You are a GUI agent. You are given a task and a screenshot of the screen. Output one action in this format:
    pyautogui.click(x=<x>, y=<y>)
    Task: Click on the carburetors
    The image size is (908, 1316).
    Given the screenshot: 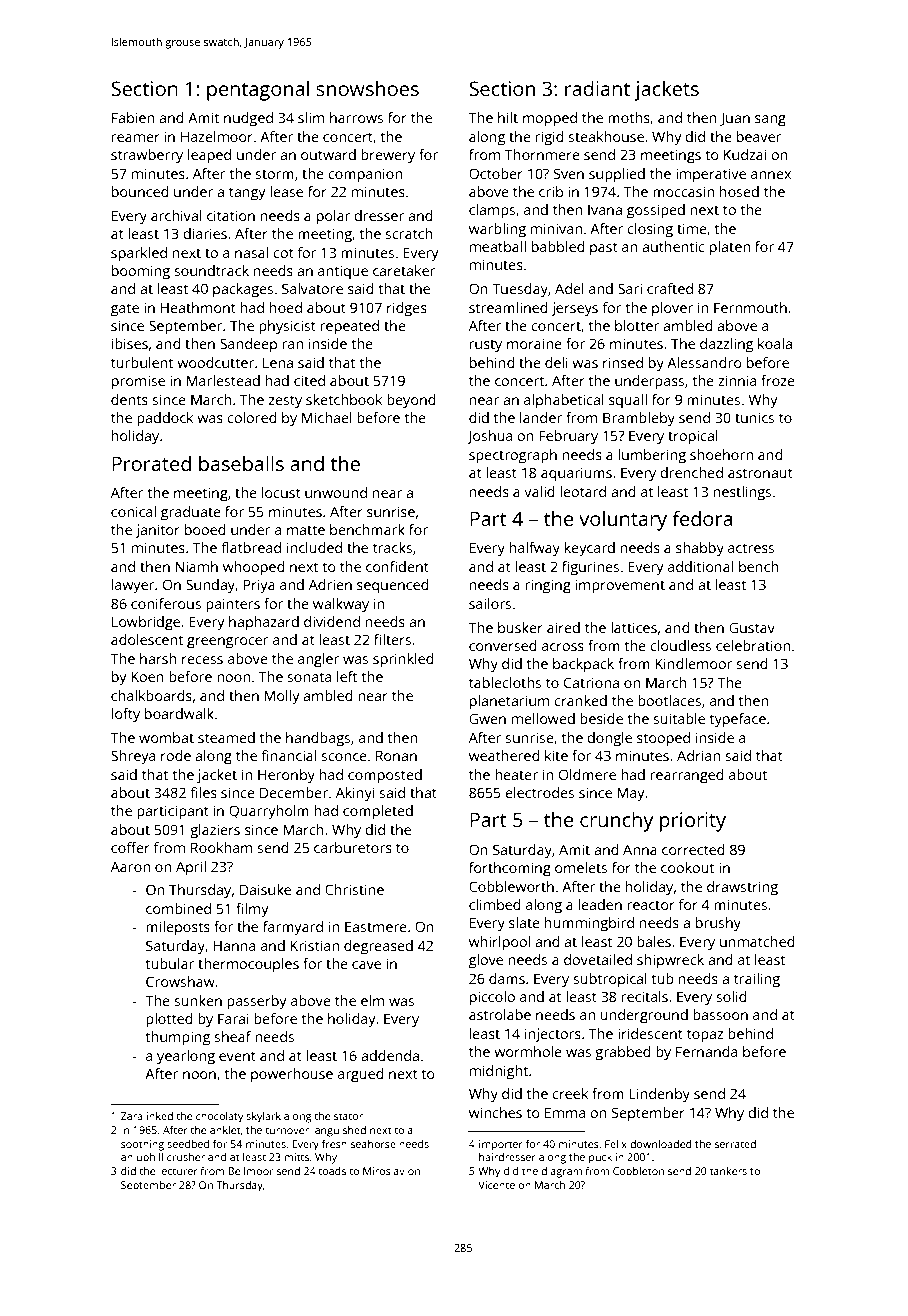 What is the action you would take?
    pyautogui.click(x=353, y=847)
